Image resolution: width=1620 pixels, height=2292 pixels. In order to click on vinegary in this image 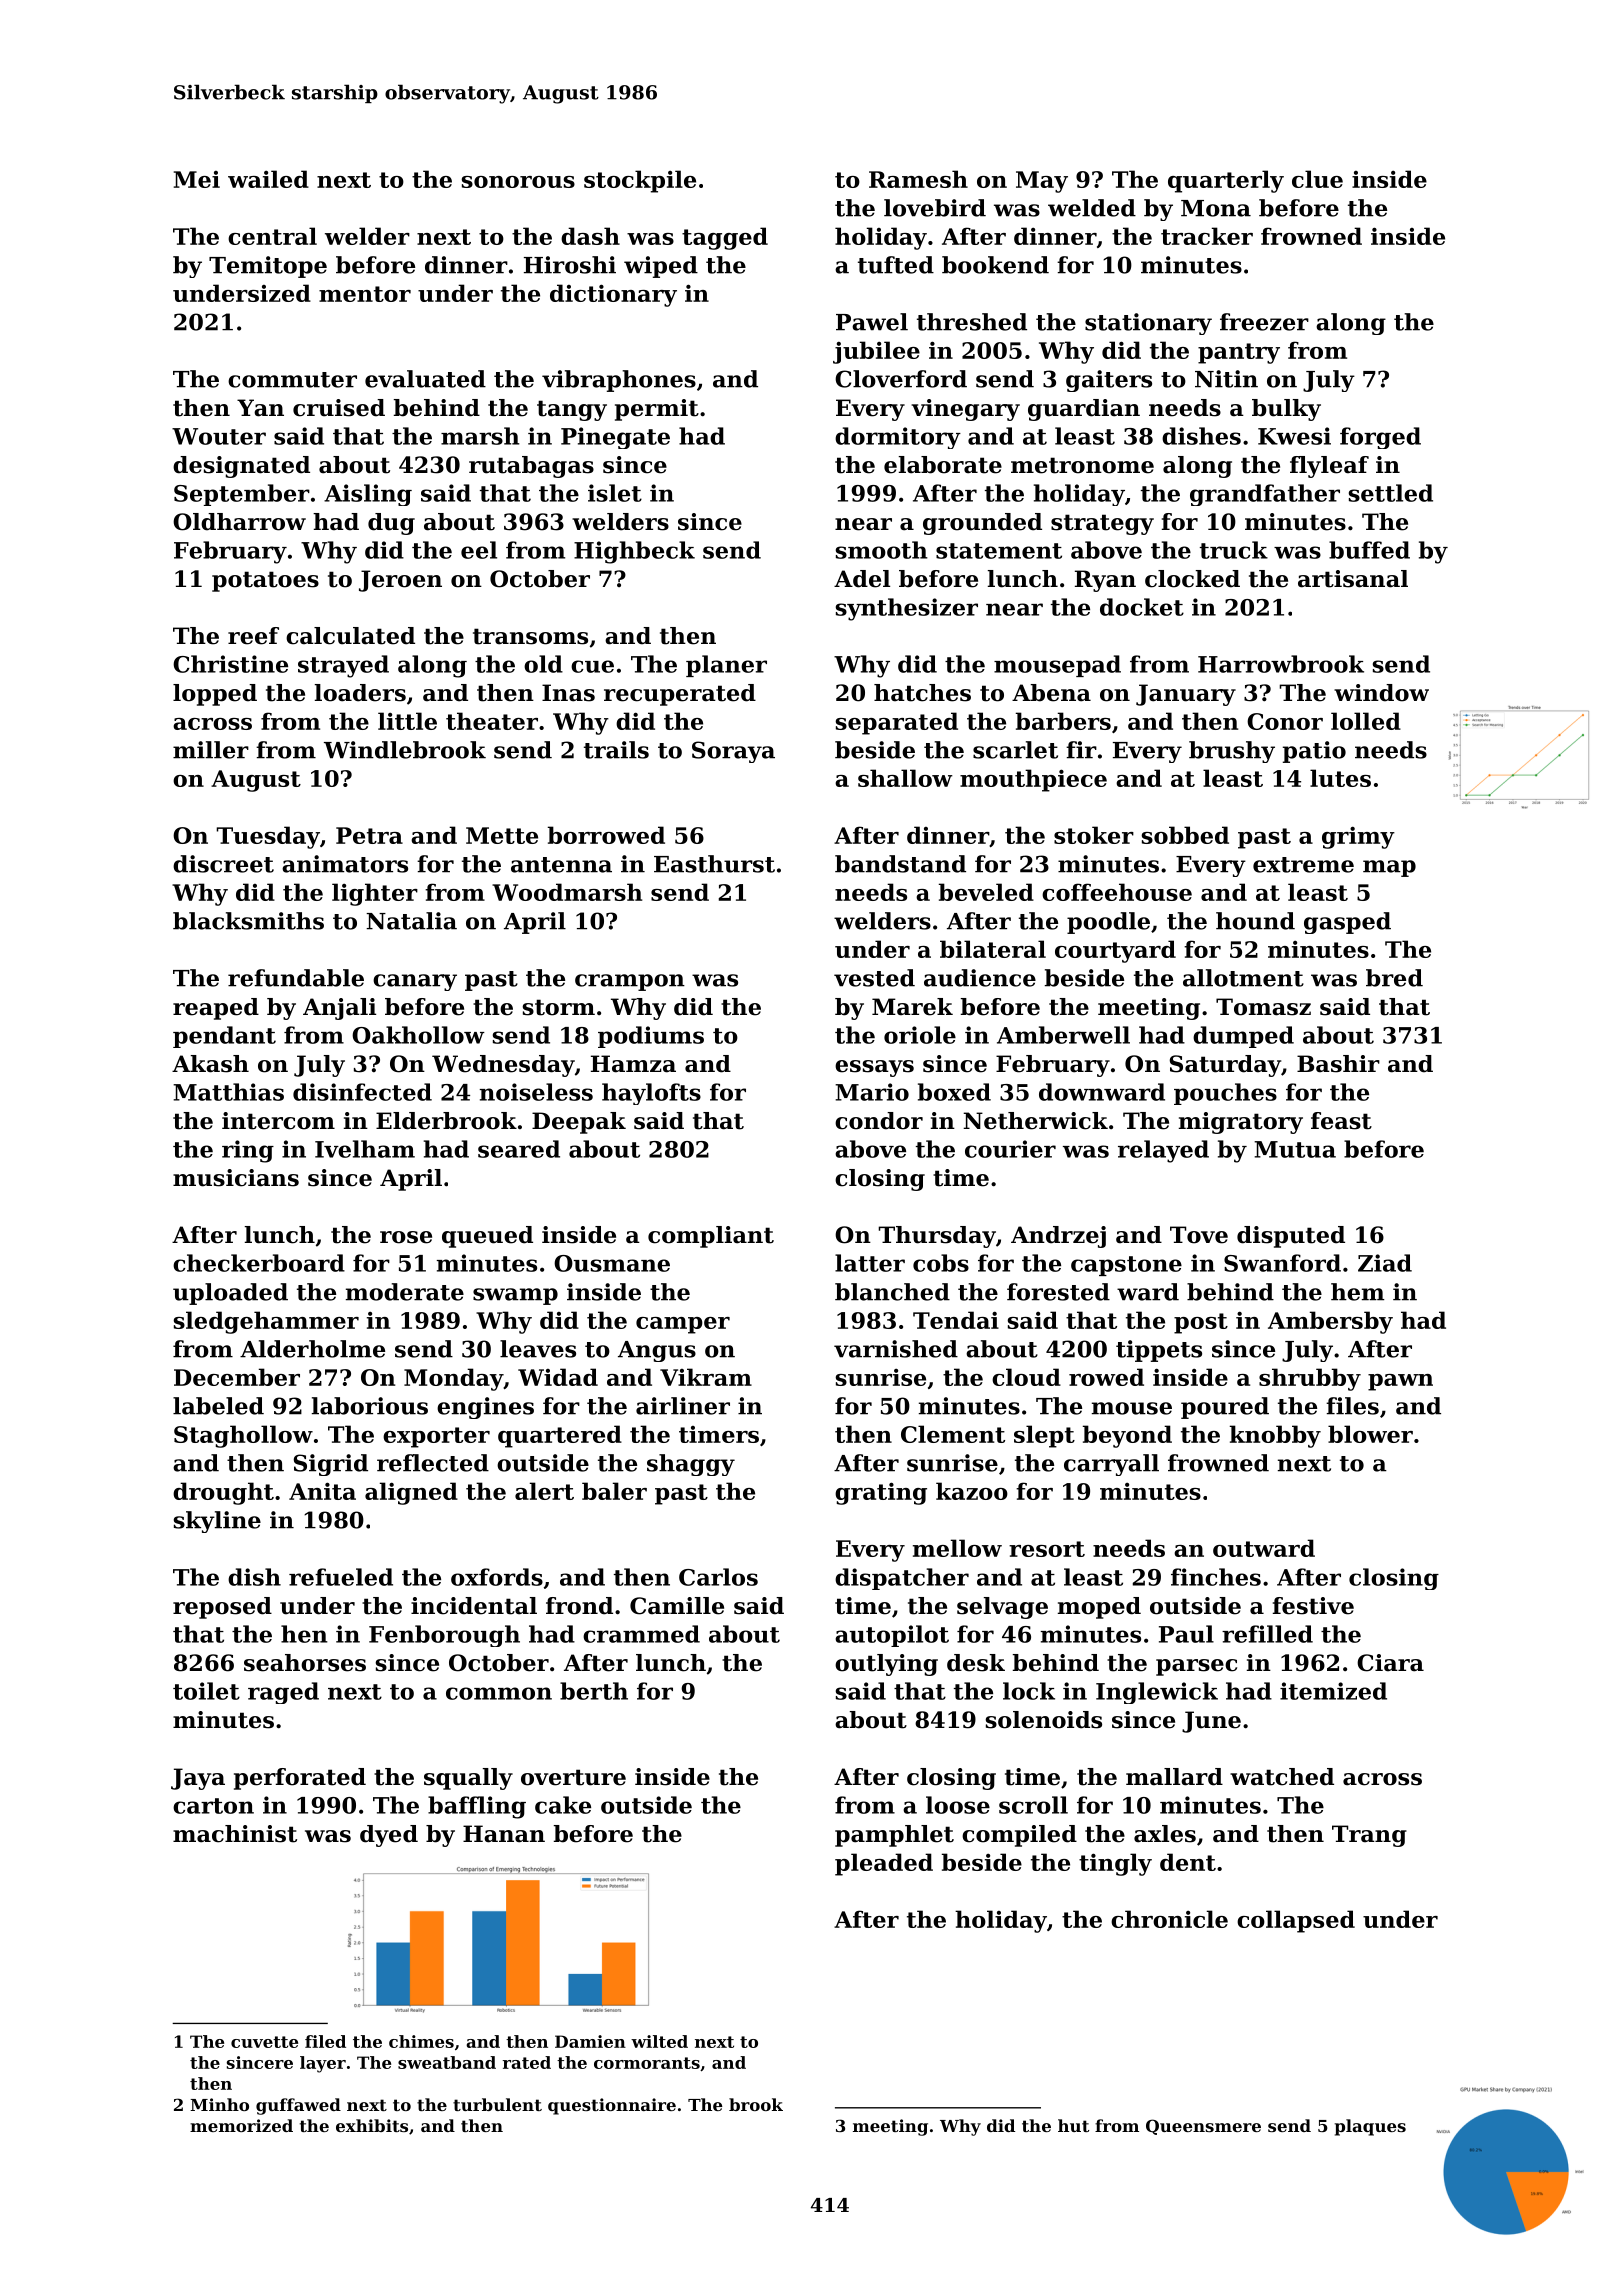, I will do `click(965, 410)`.
